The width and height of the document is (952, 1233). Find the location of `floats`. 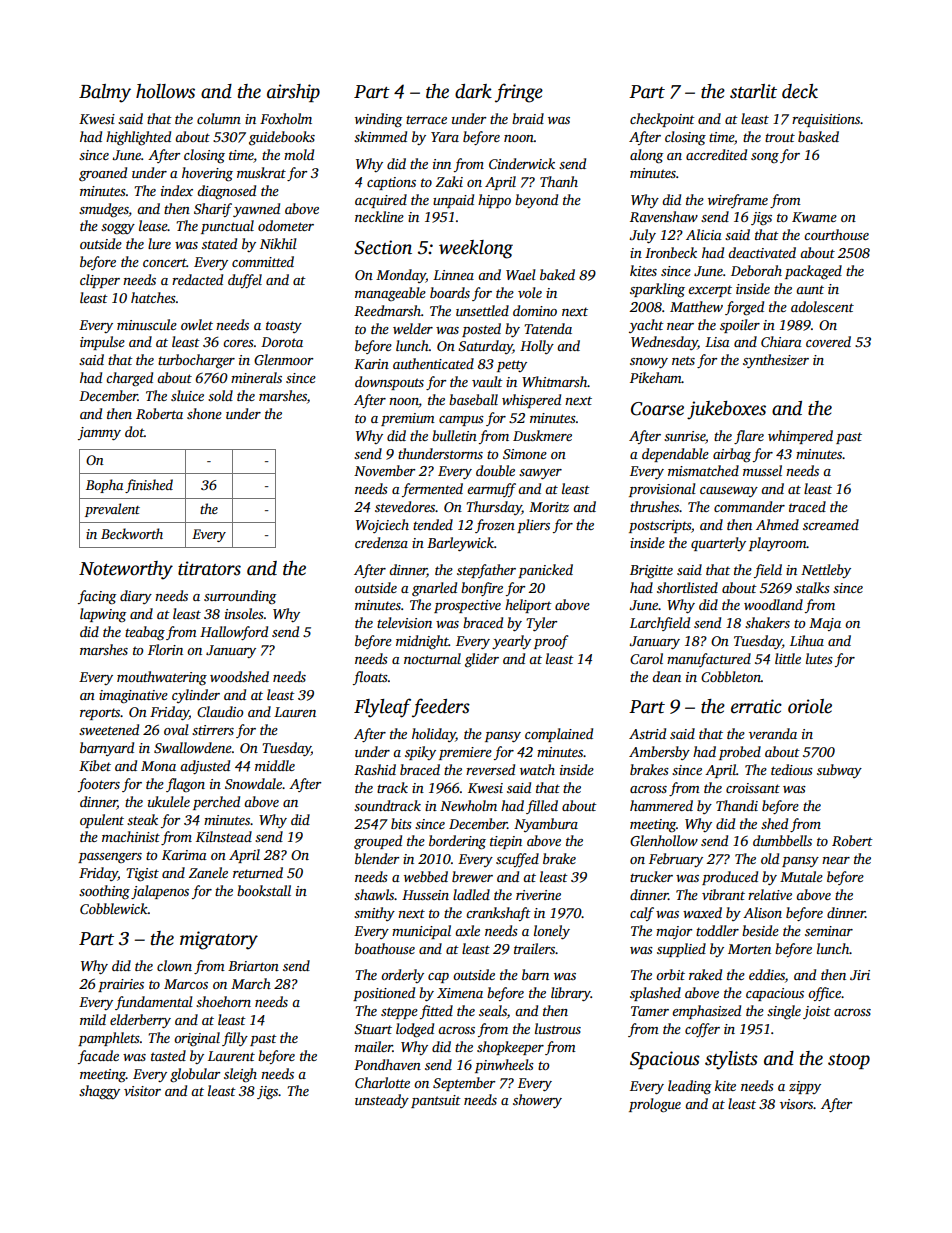

floats is located at coordinates (370, 678).
